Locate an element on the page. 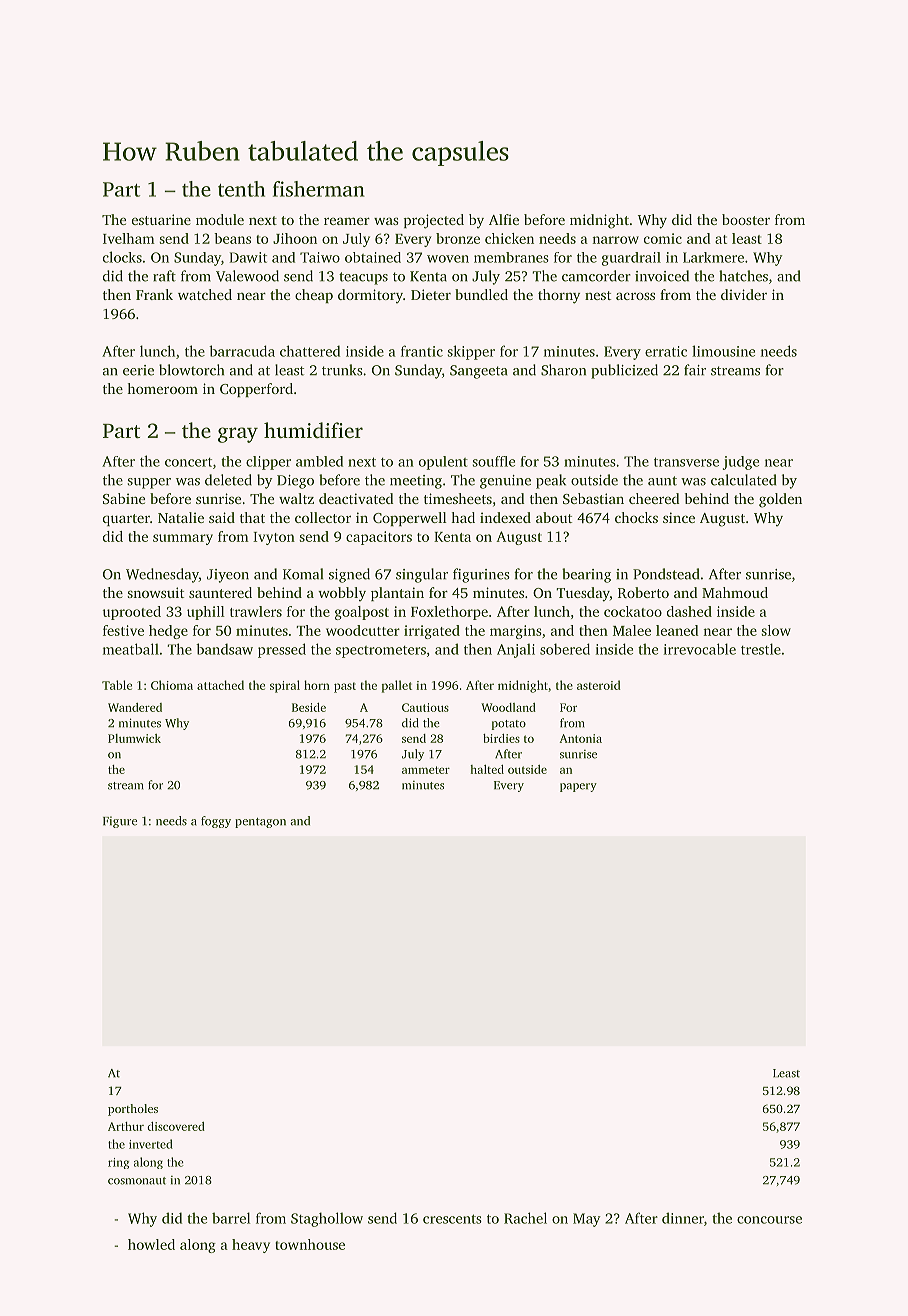  estuarine is located at coordinates (161, 219).
